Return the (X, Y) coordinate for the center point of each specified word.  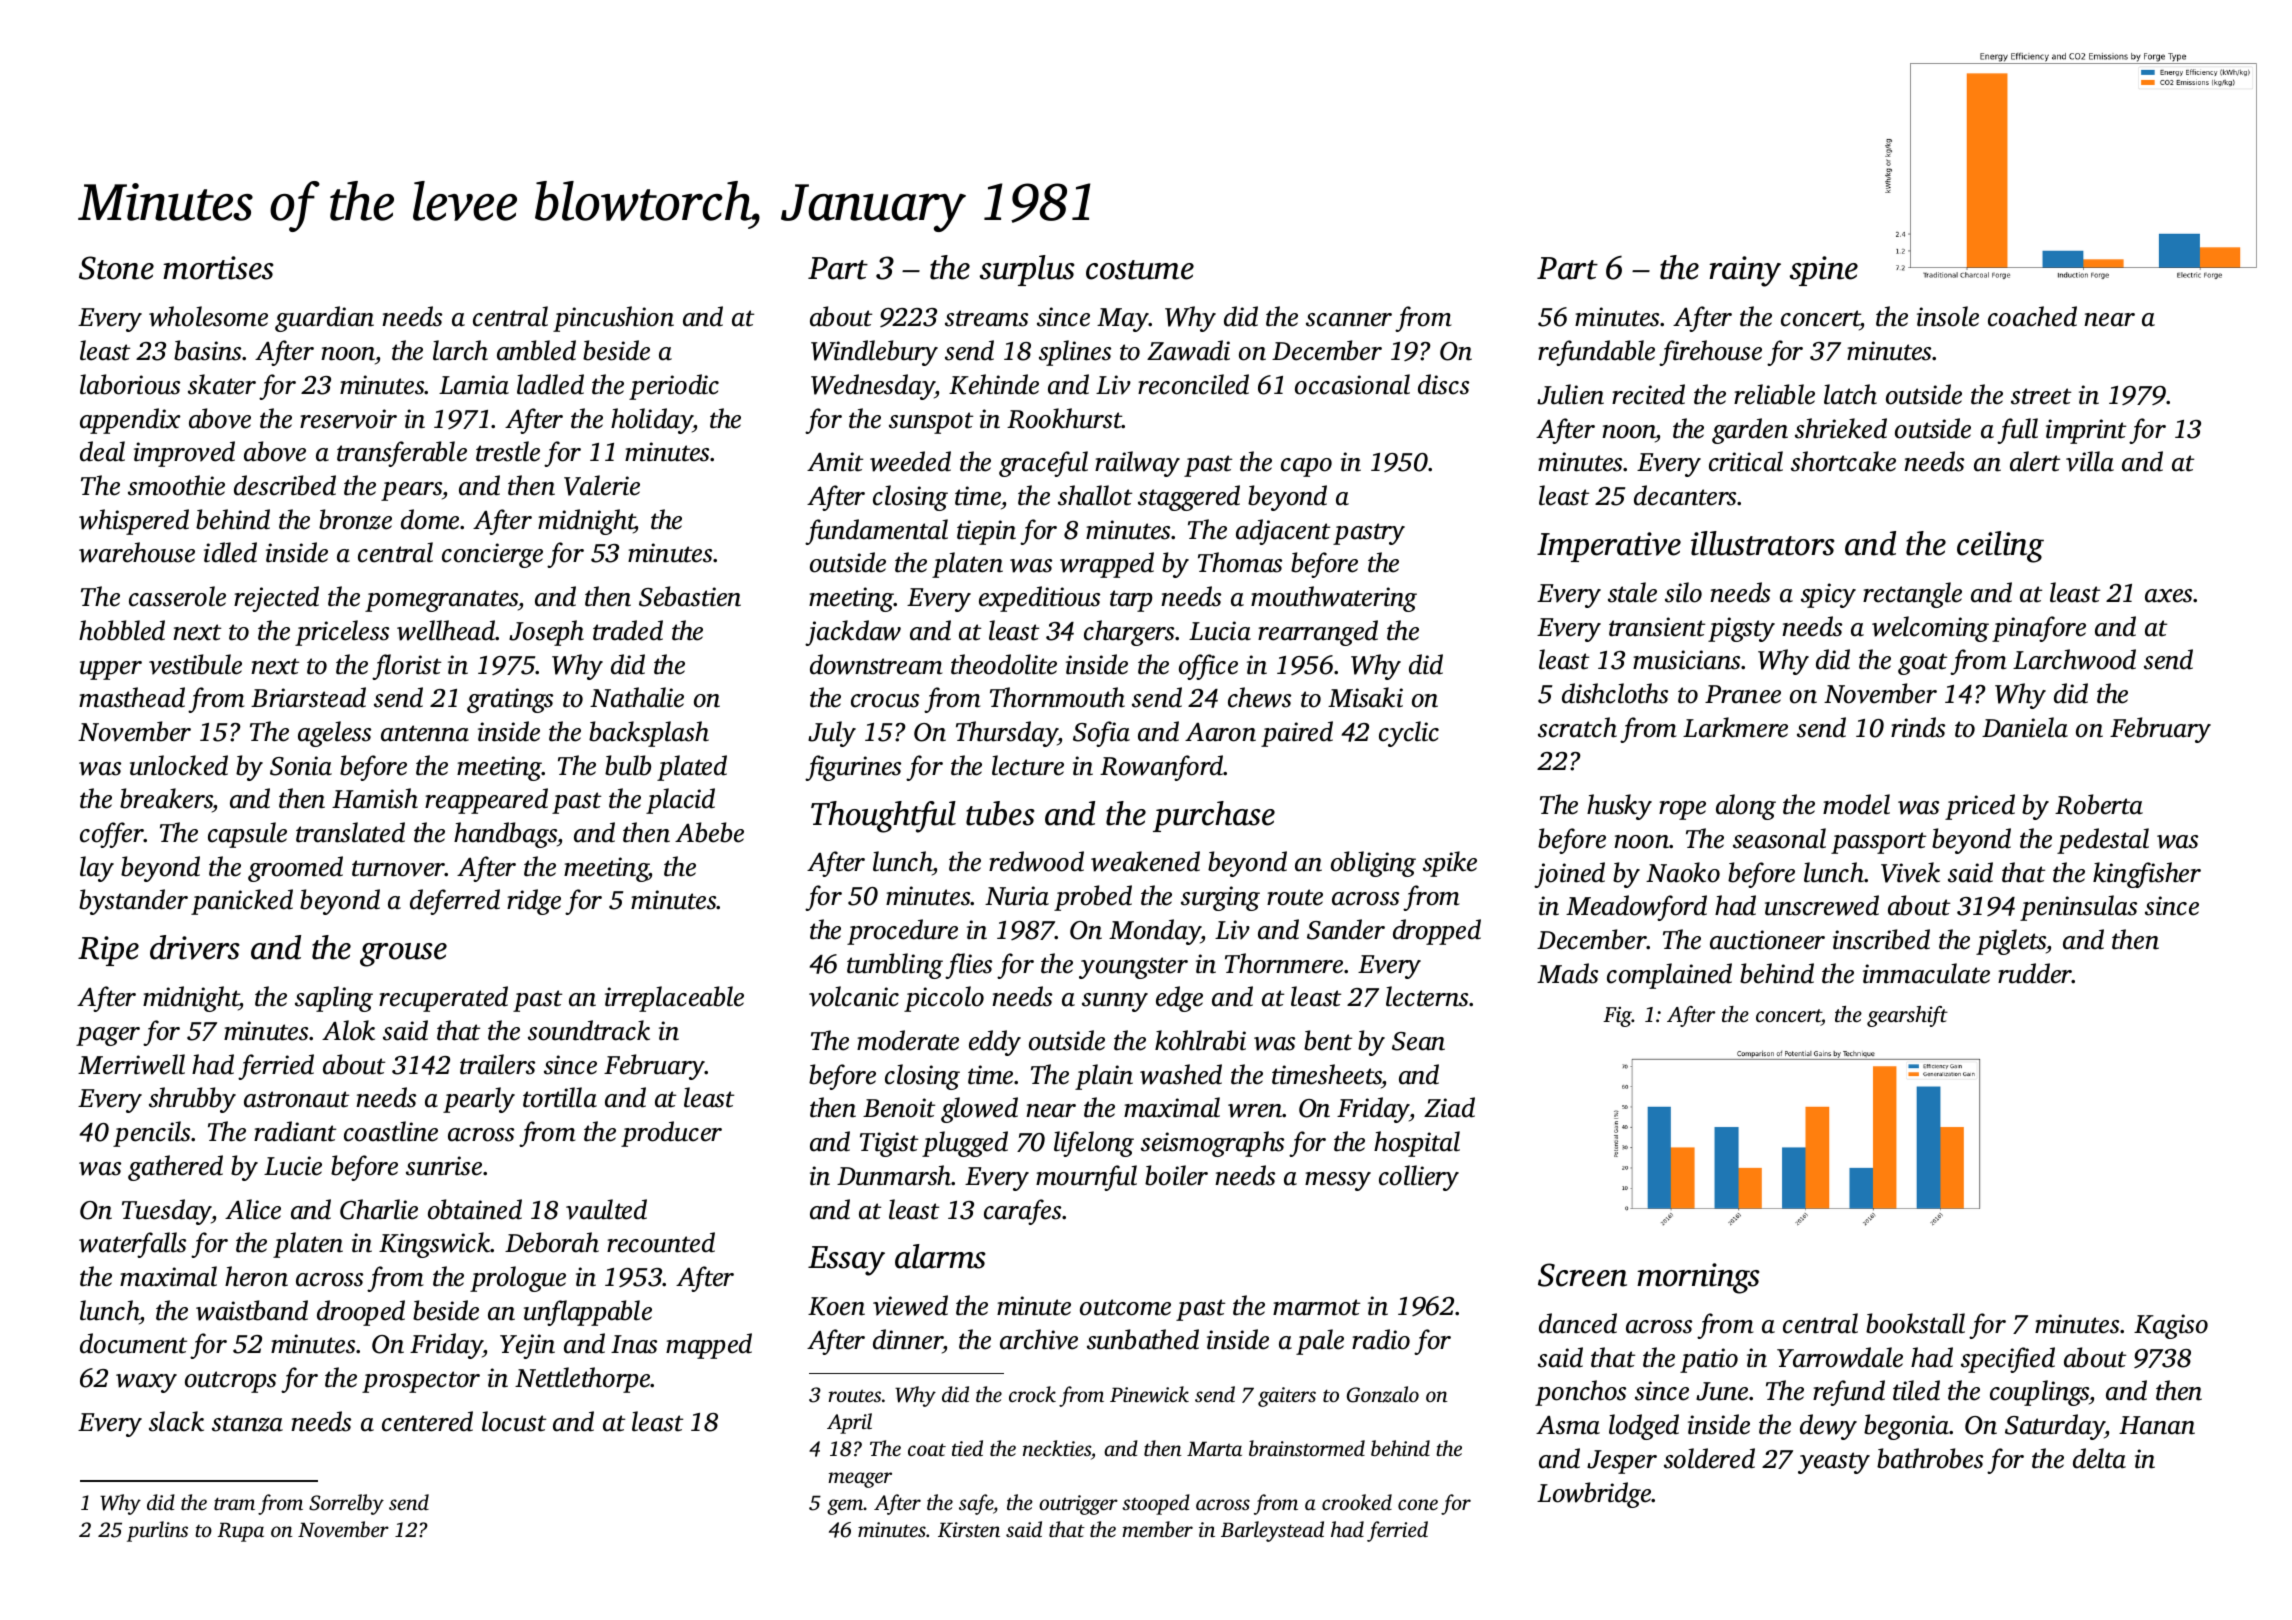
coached (2032, 316)
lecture (1028, 765)
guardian (324, 319)
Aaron (1220, 732)
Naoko (1683, 872)
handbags (505, 835)
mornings (1698, 1278)
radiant (295, 1131)
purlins (157, 1531)
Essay (846, 1261)
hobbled (122, 630)
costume (1140, 270)
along (1746, 807)
